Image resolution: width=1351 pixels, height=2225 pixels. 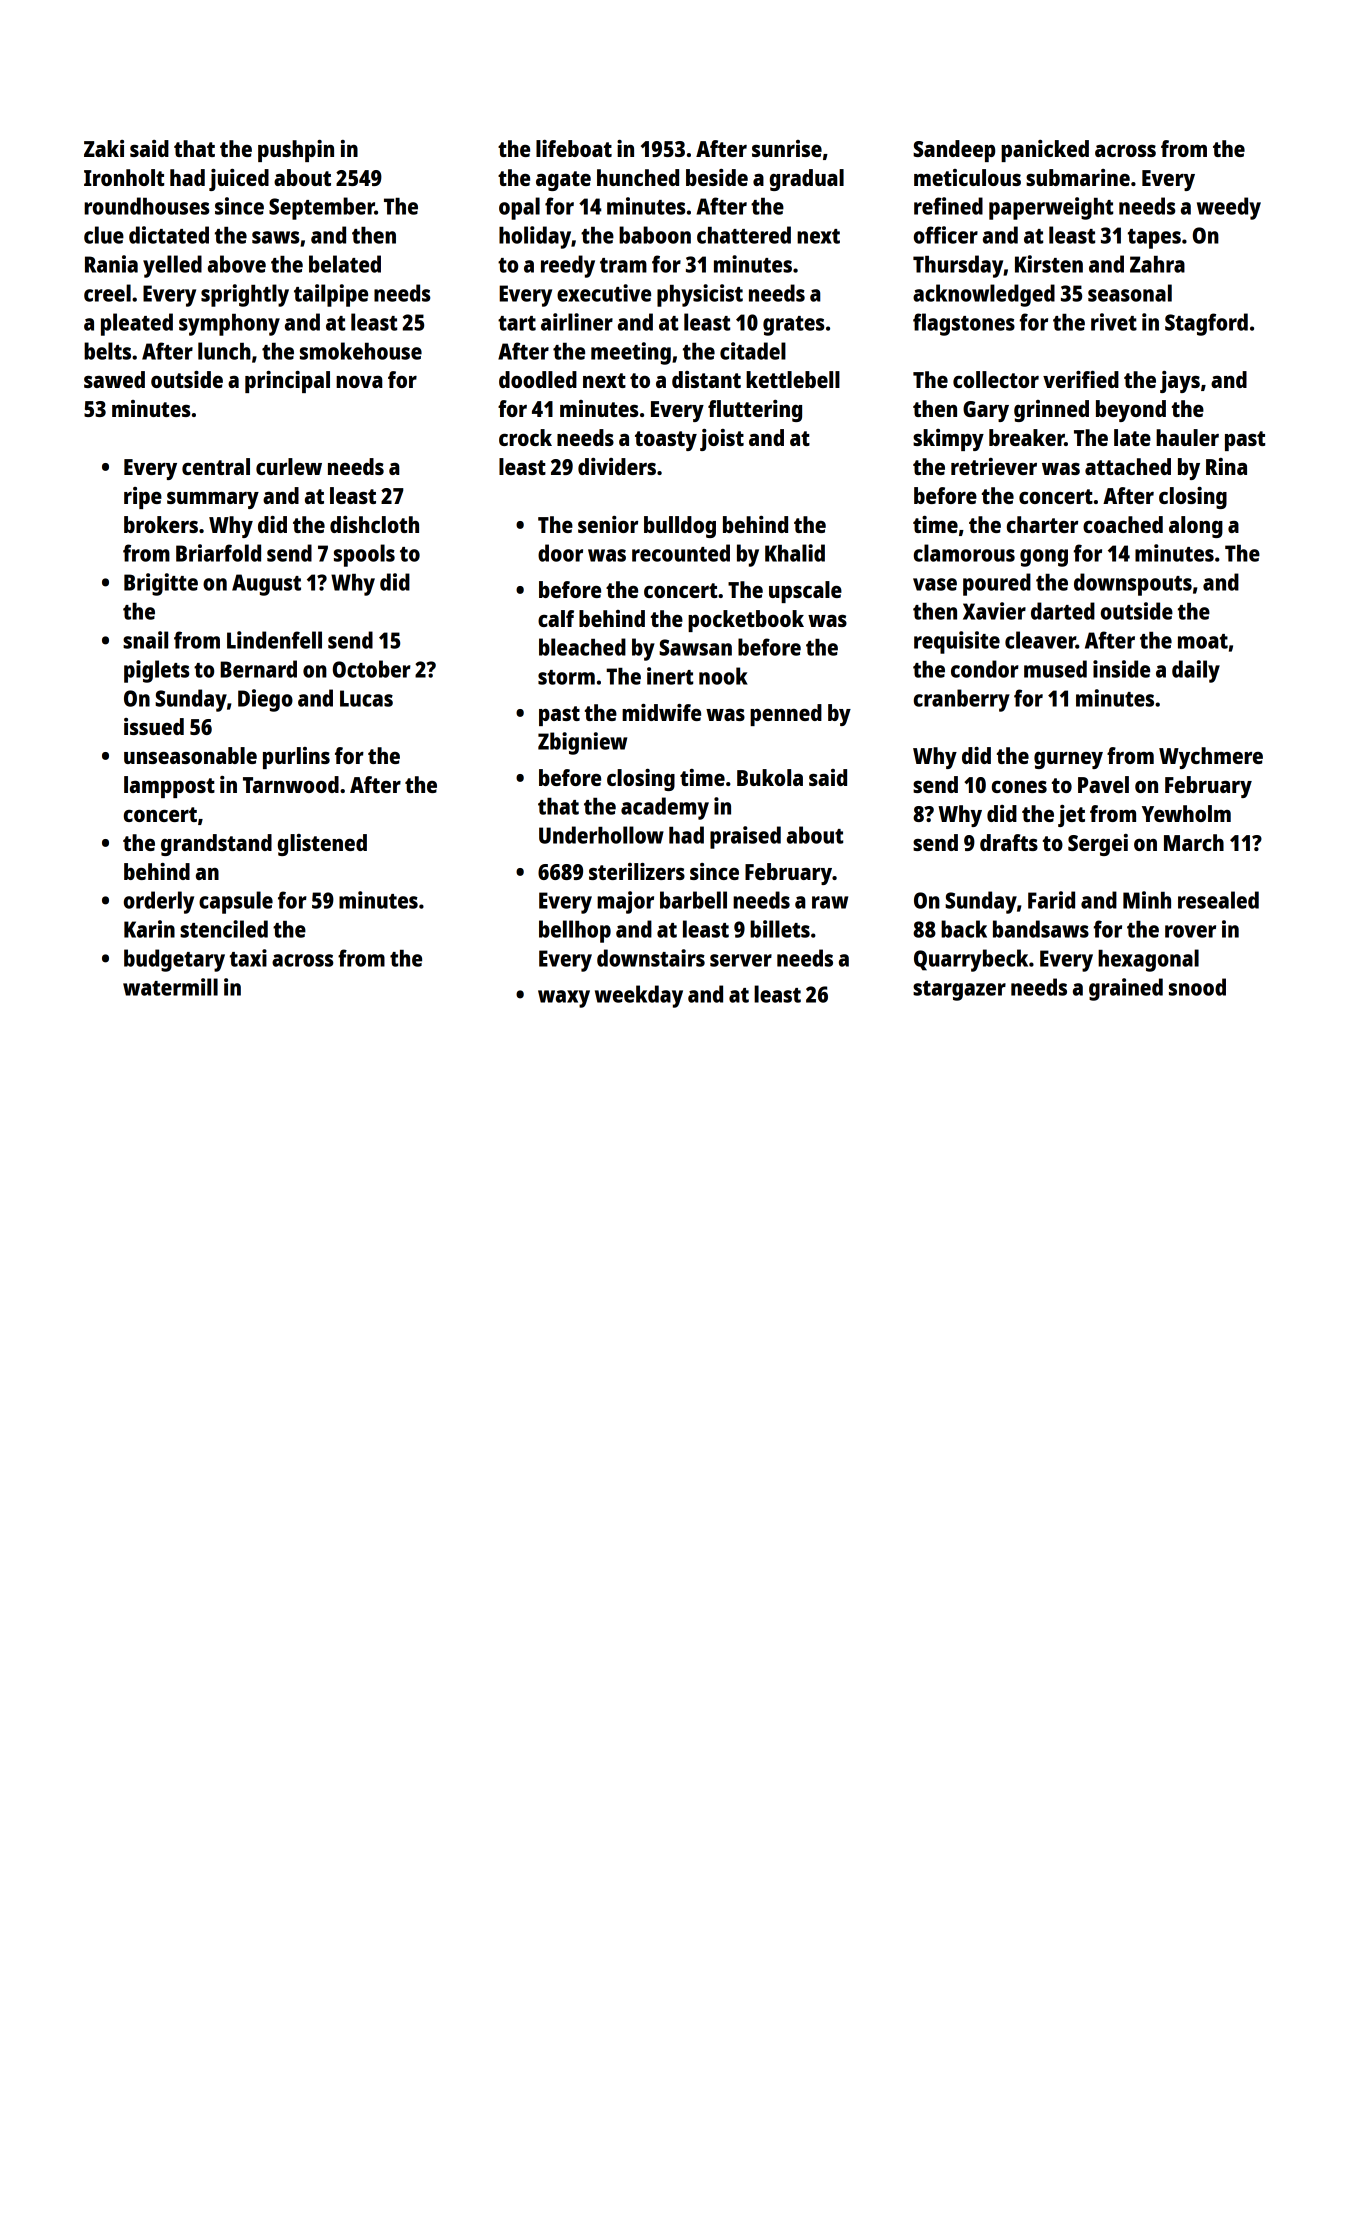 What do you see at coordinates (1126, 989) in the screenshot?
I see `grained` at bounding box center [1126, 989].
